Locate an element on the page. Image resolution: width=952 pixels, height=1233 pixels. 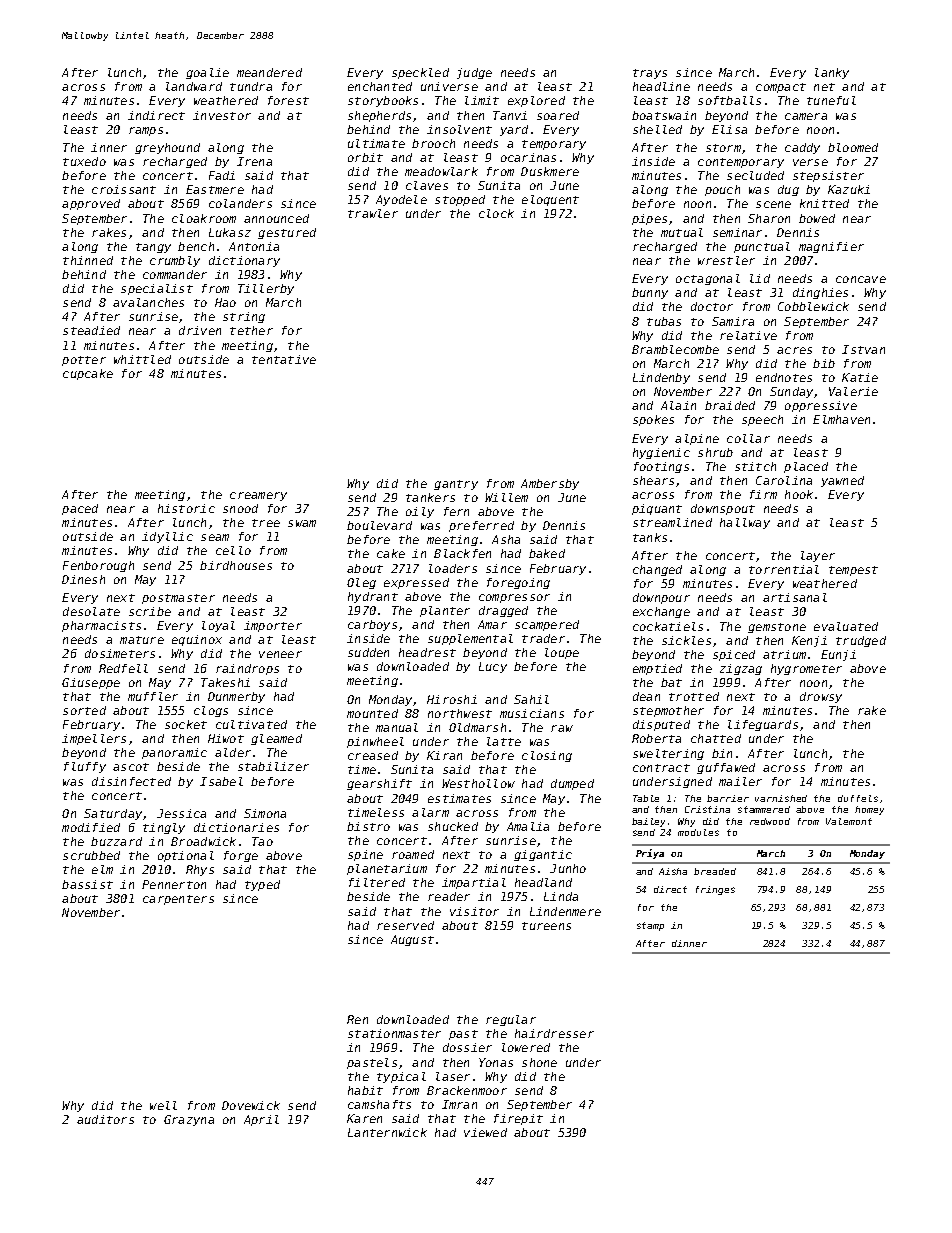
tuxedo is located at coordinates (84, 161).
